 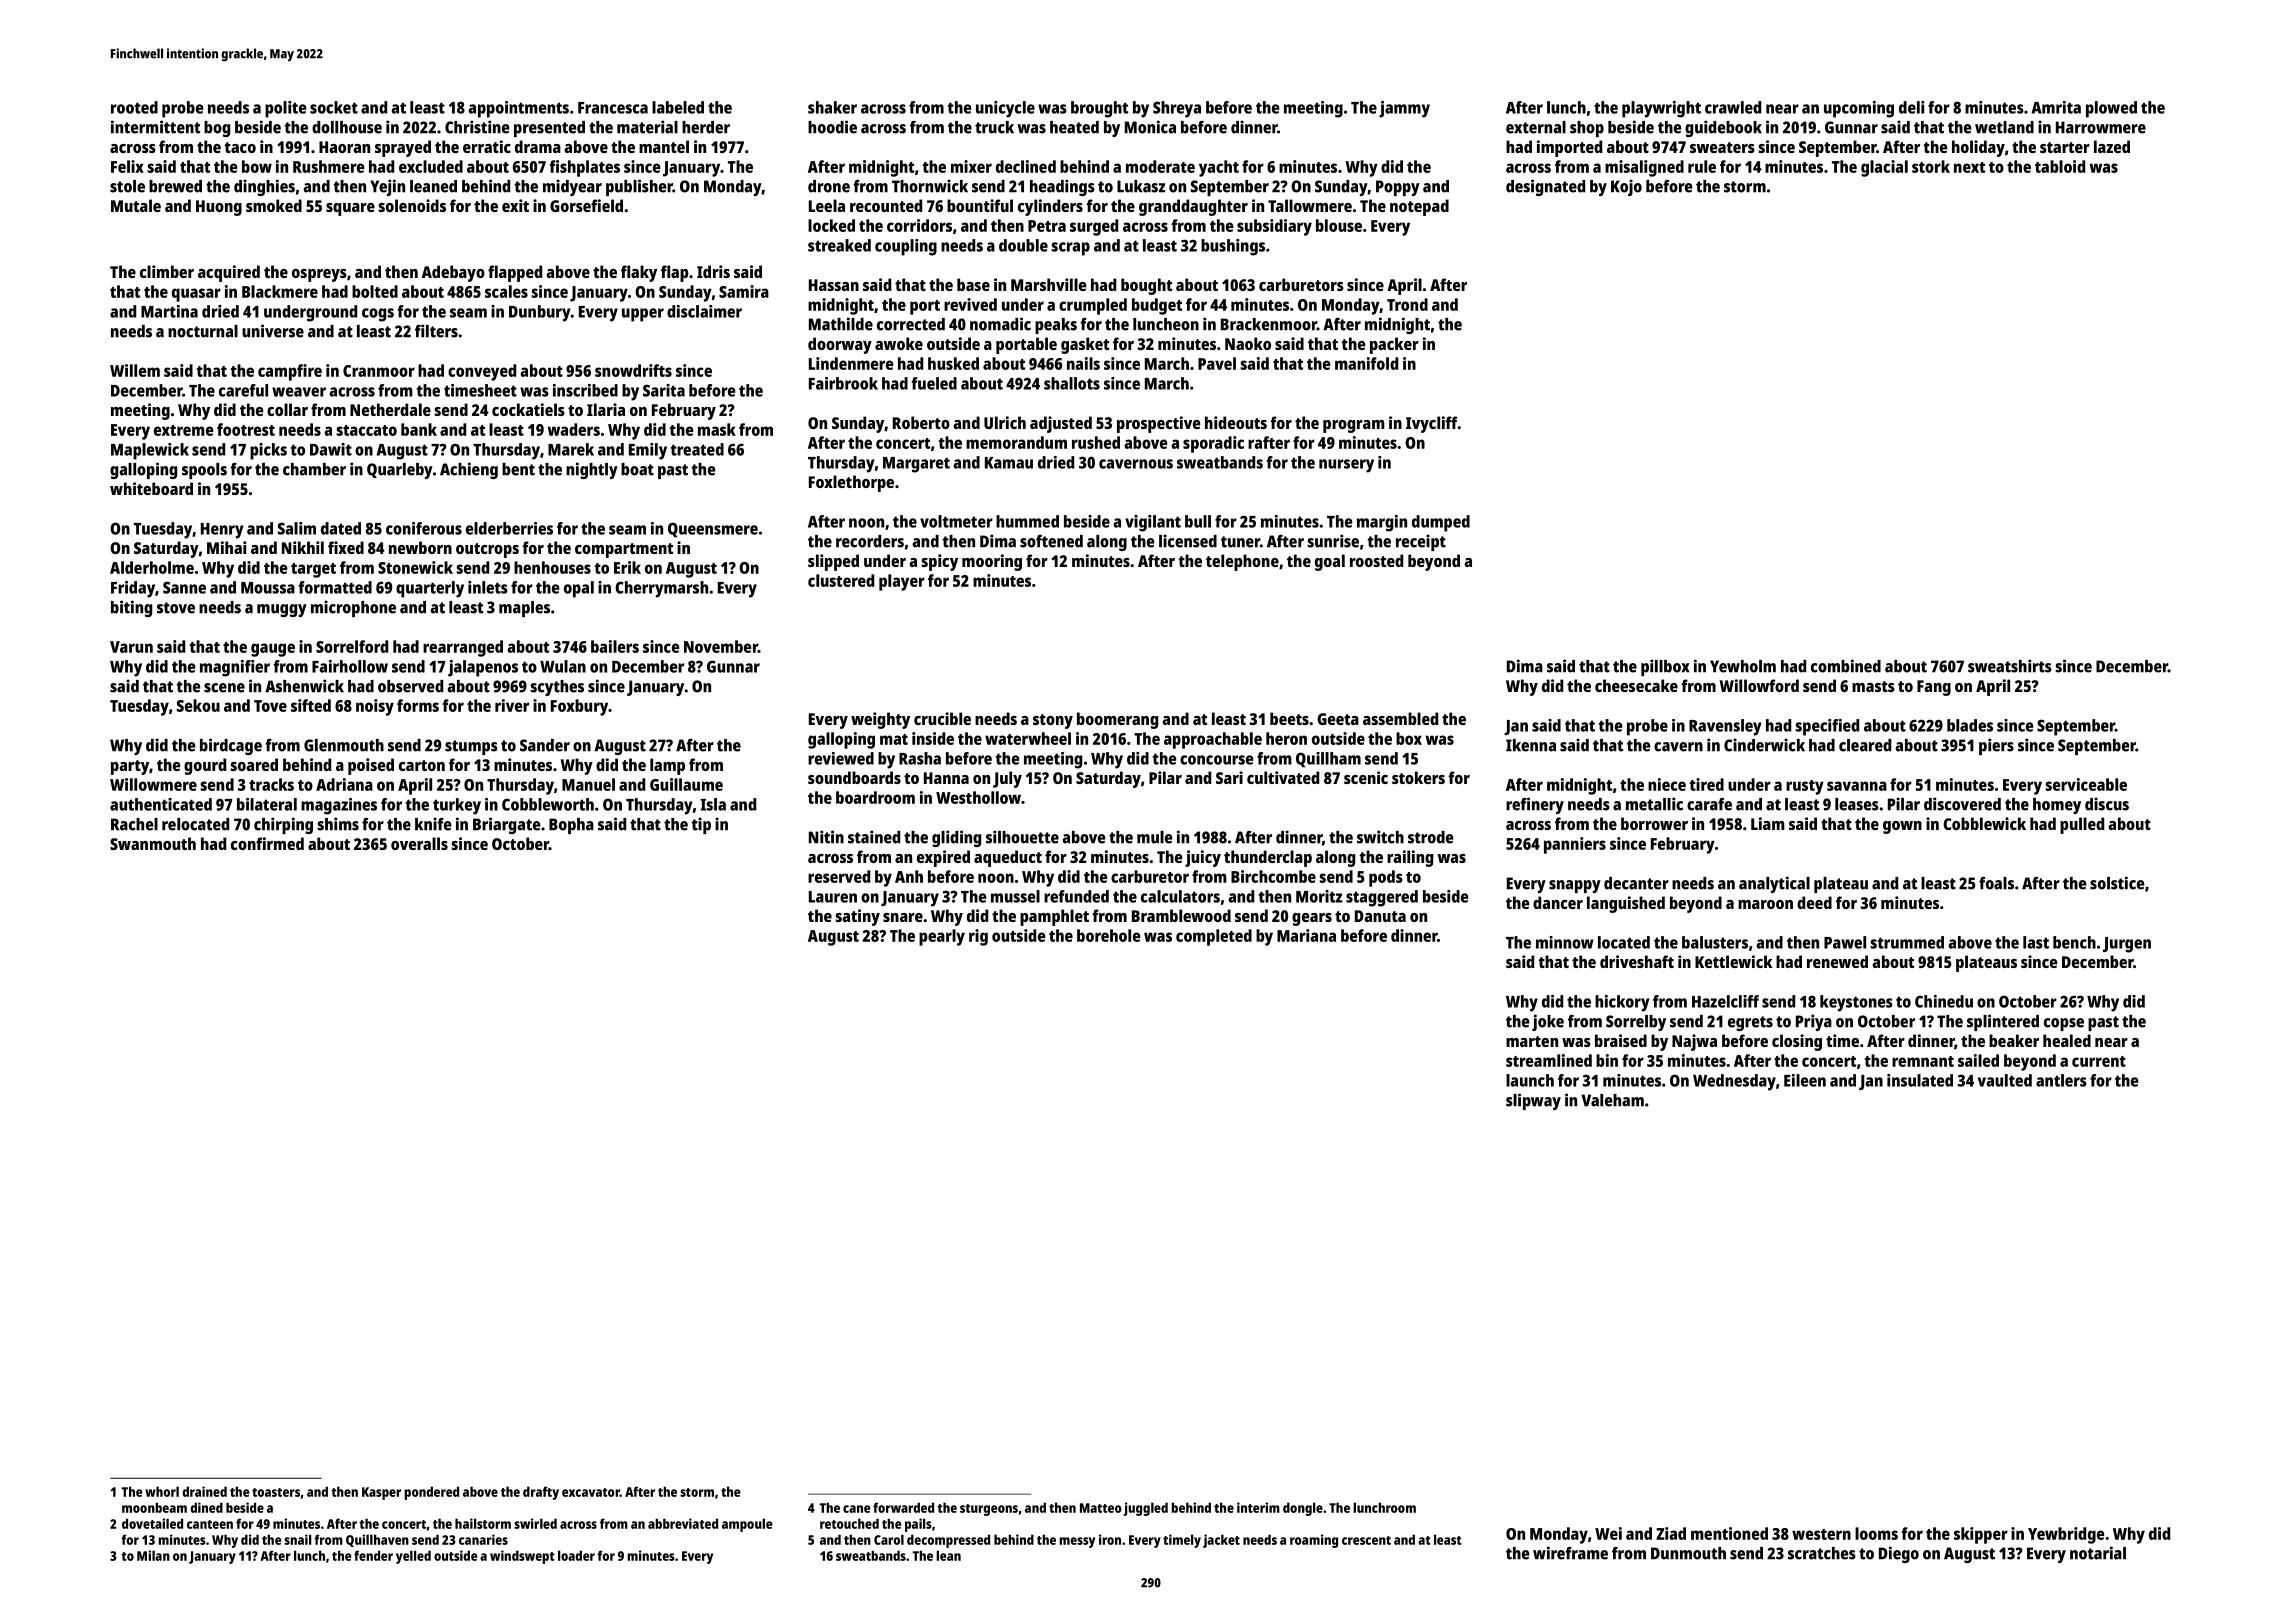 What do you see at coordinates (1934, 688) in the document?
I see `Fang` at bounding box center [1934, 688].
